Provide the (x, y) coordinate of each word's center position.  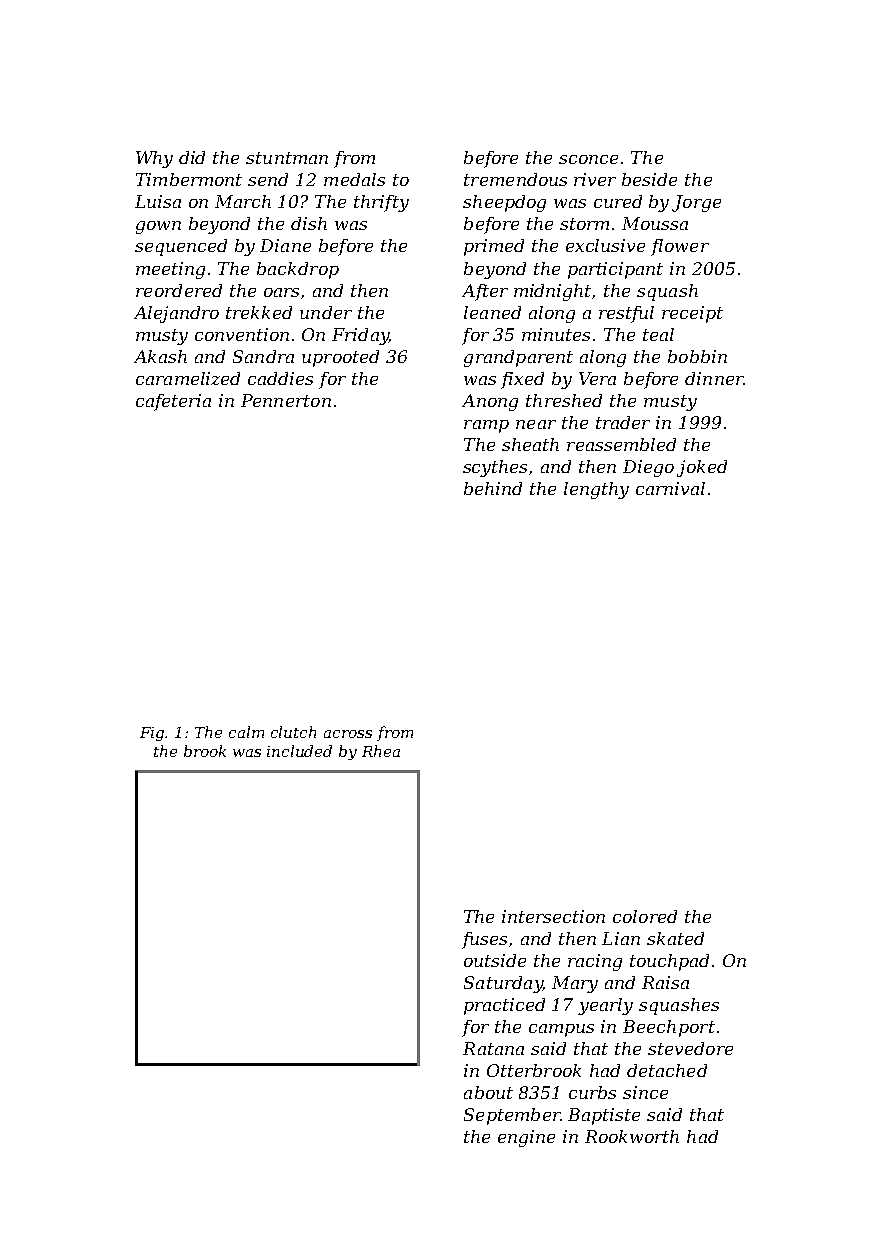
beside (649, 179)
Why (154, 159)
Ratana (493, 1048)
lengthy (596, 490)
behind (493, 488)
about (488, 1092)
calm (246, 732)
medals (354, 179)
